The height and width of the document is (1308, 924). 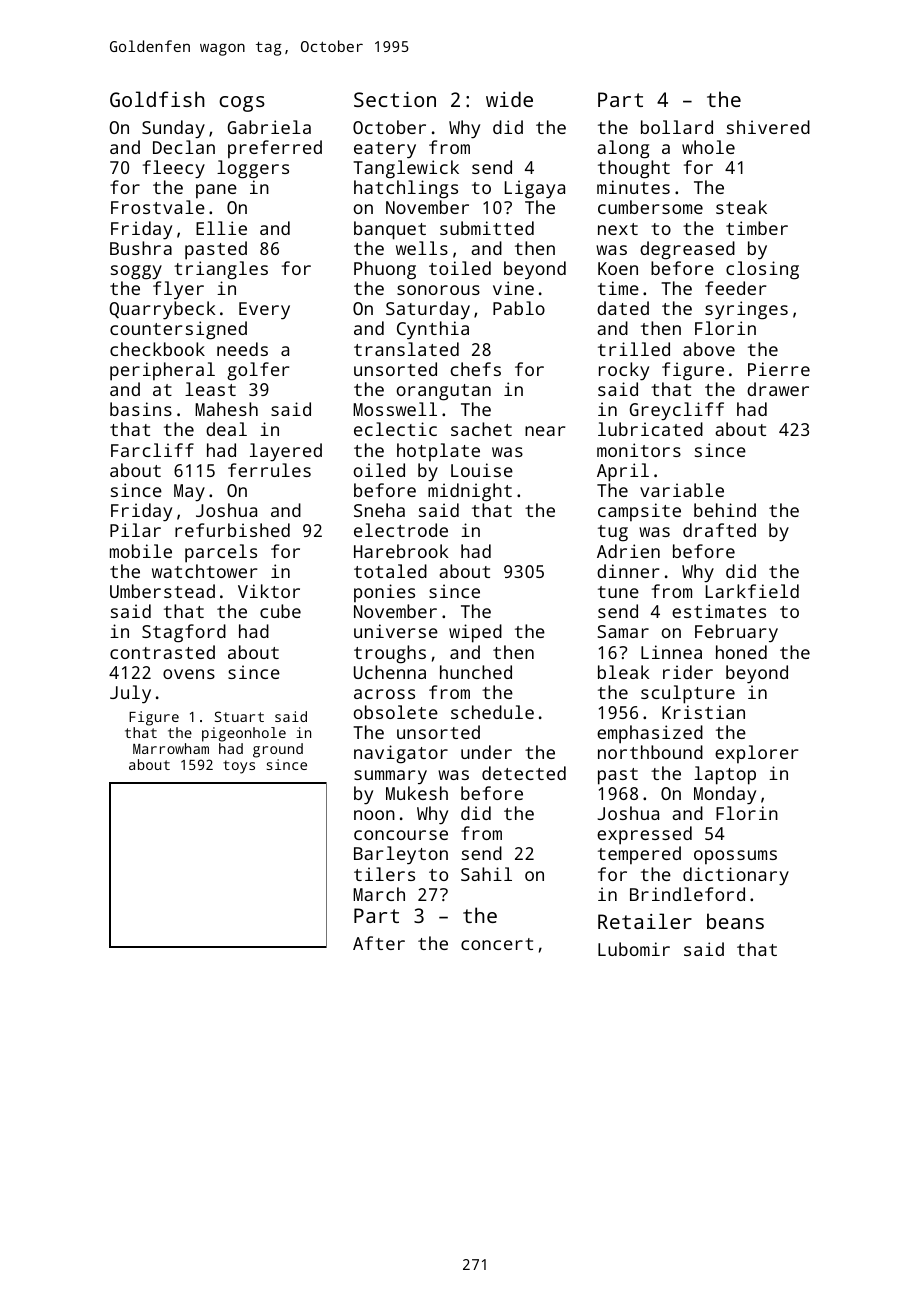 I want to click on Sunday, so click(x=173, y=129).
